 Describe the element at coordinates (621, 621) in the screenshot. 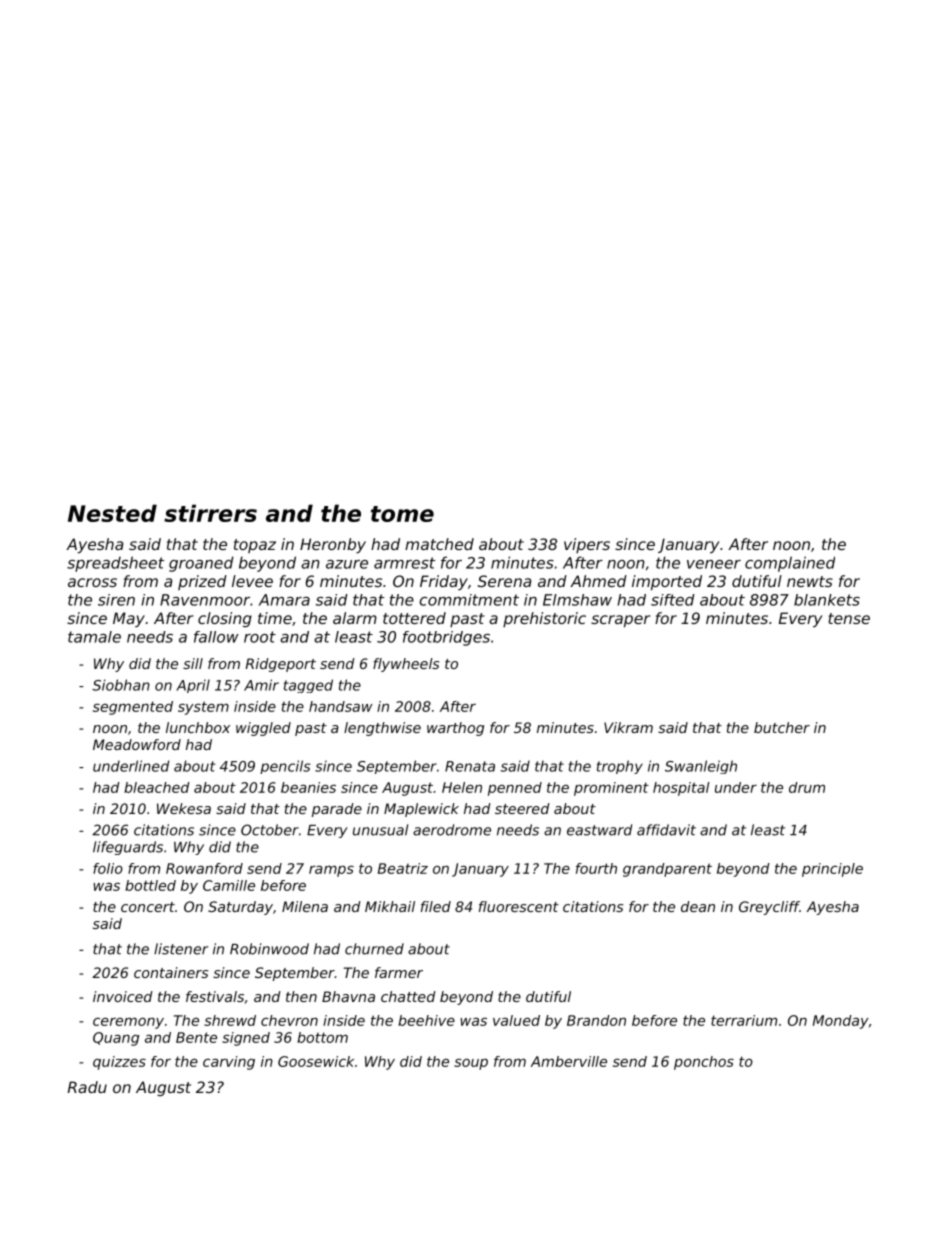

I see `scraper` at that location.
